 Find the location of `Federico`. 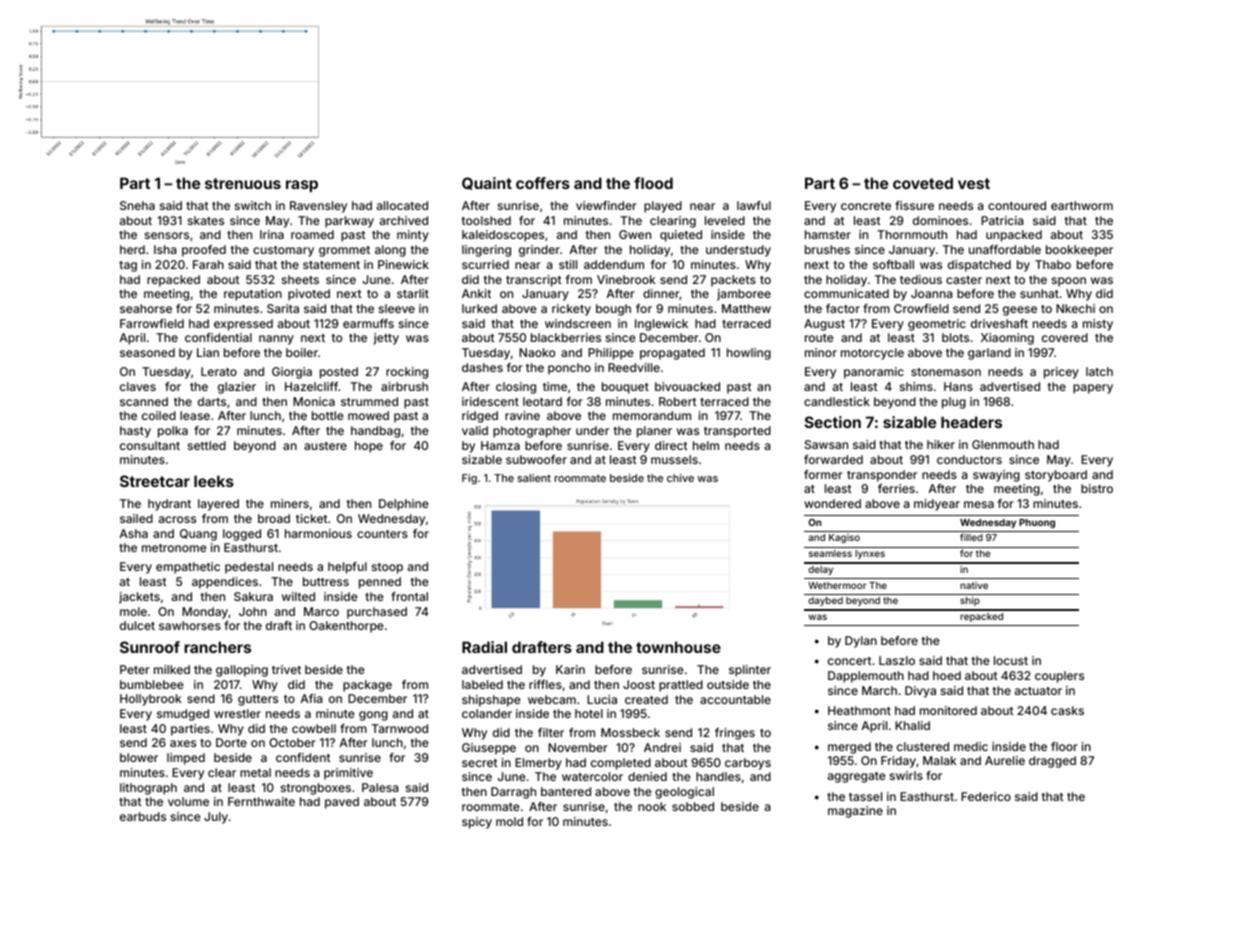

Federico is located at coordinates (986, 796).
